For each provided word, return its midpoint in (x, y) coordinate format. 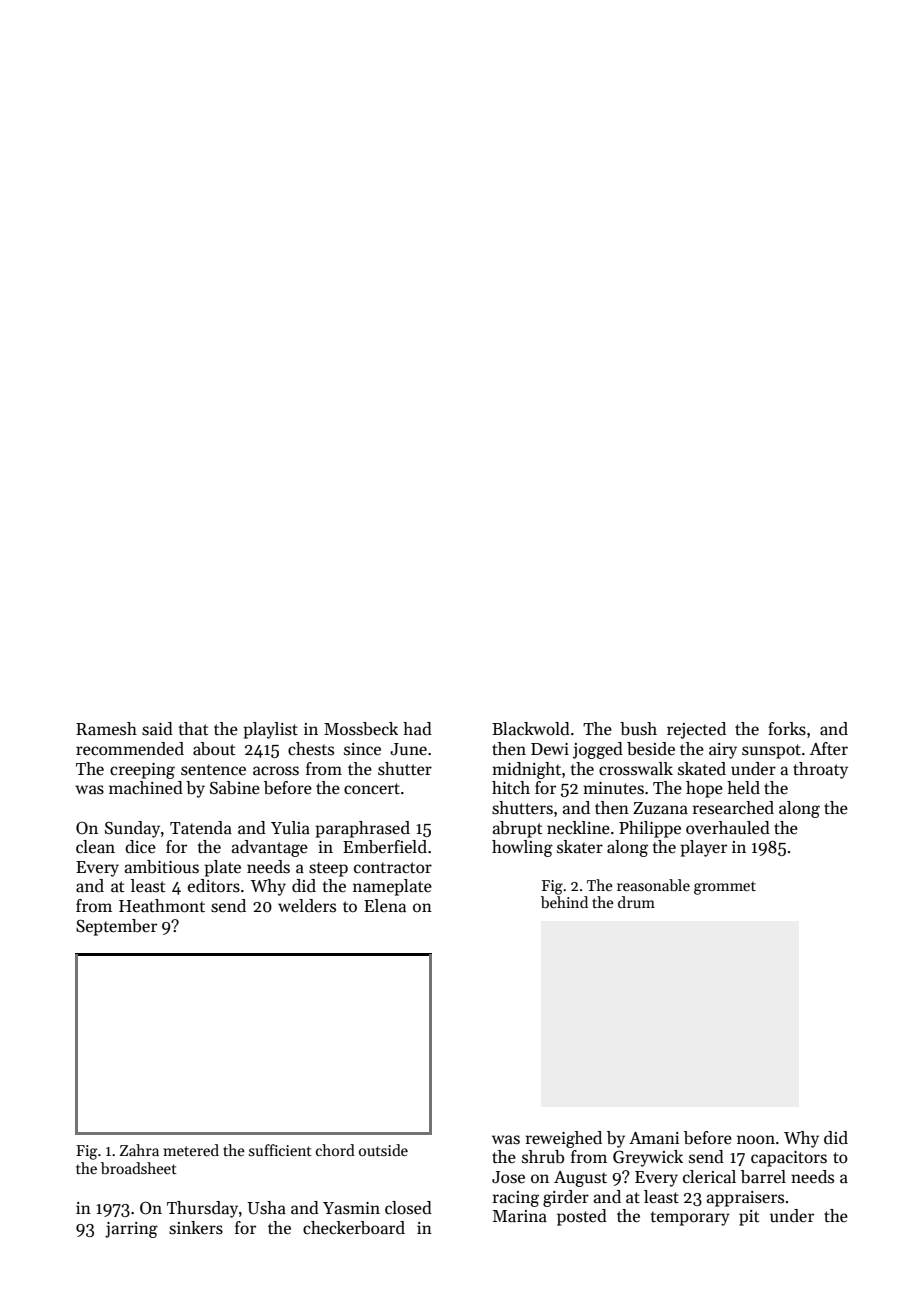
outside (383, 1150)
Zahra (139, 1150)
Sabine (235, 788)
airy (723, 751)
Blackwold (531, 729)
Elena (385, 906)
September (116, 927)
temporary (690, 1218)
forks (787, 729)
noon (756, 1139)
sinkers (196, 1228)
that (193, 729)
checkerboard (354, 1228)
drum (636, 902)
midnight (526, 770)
